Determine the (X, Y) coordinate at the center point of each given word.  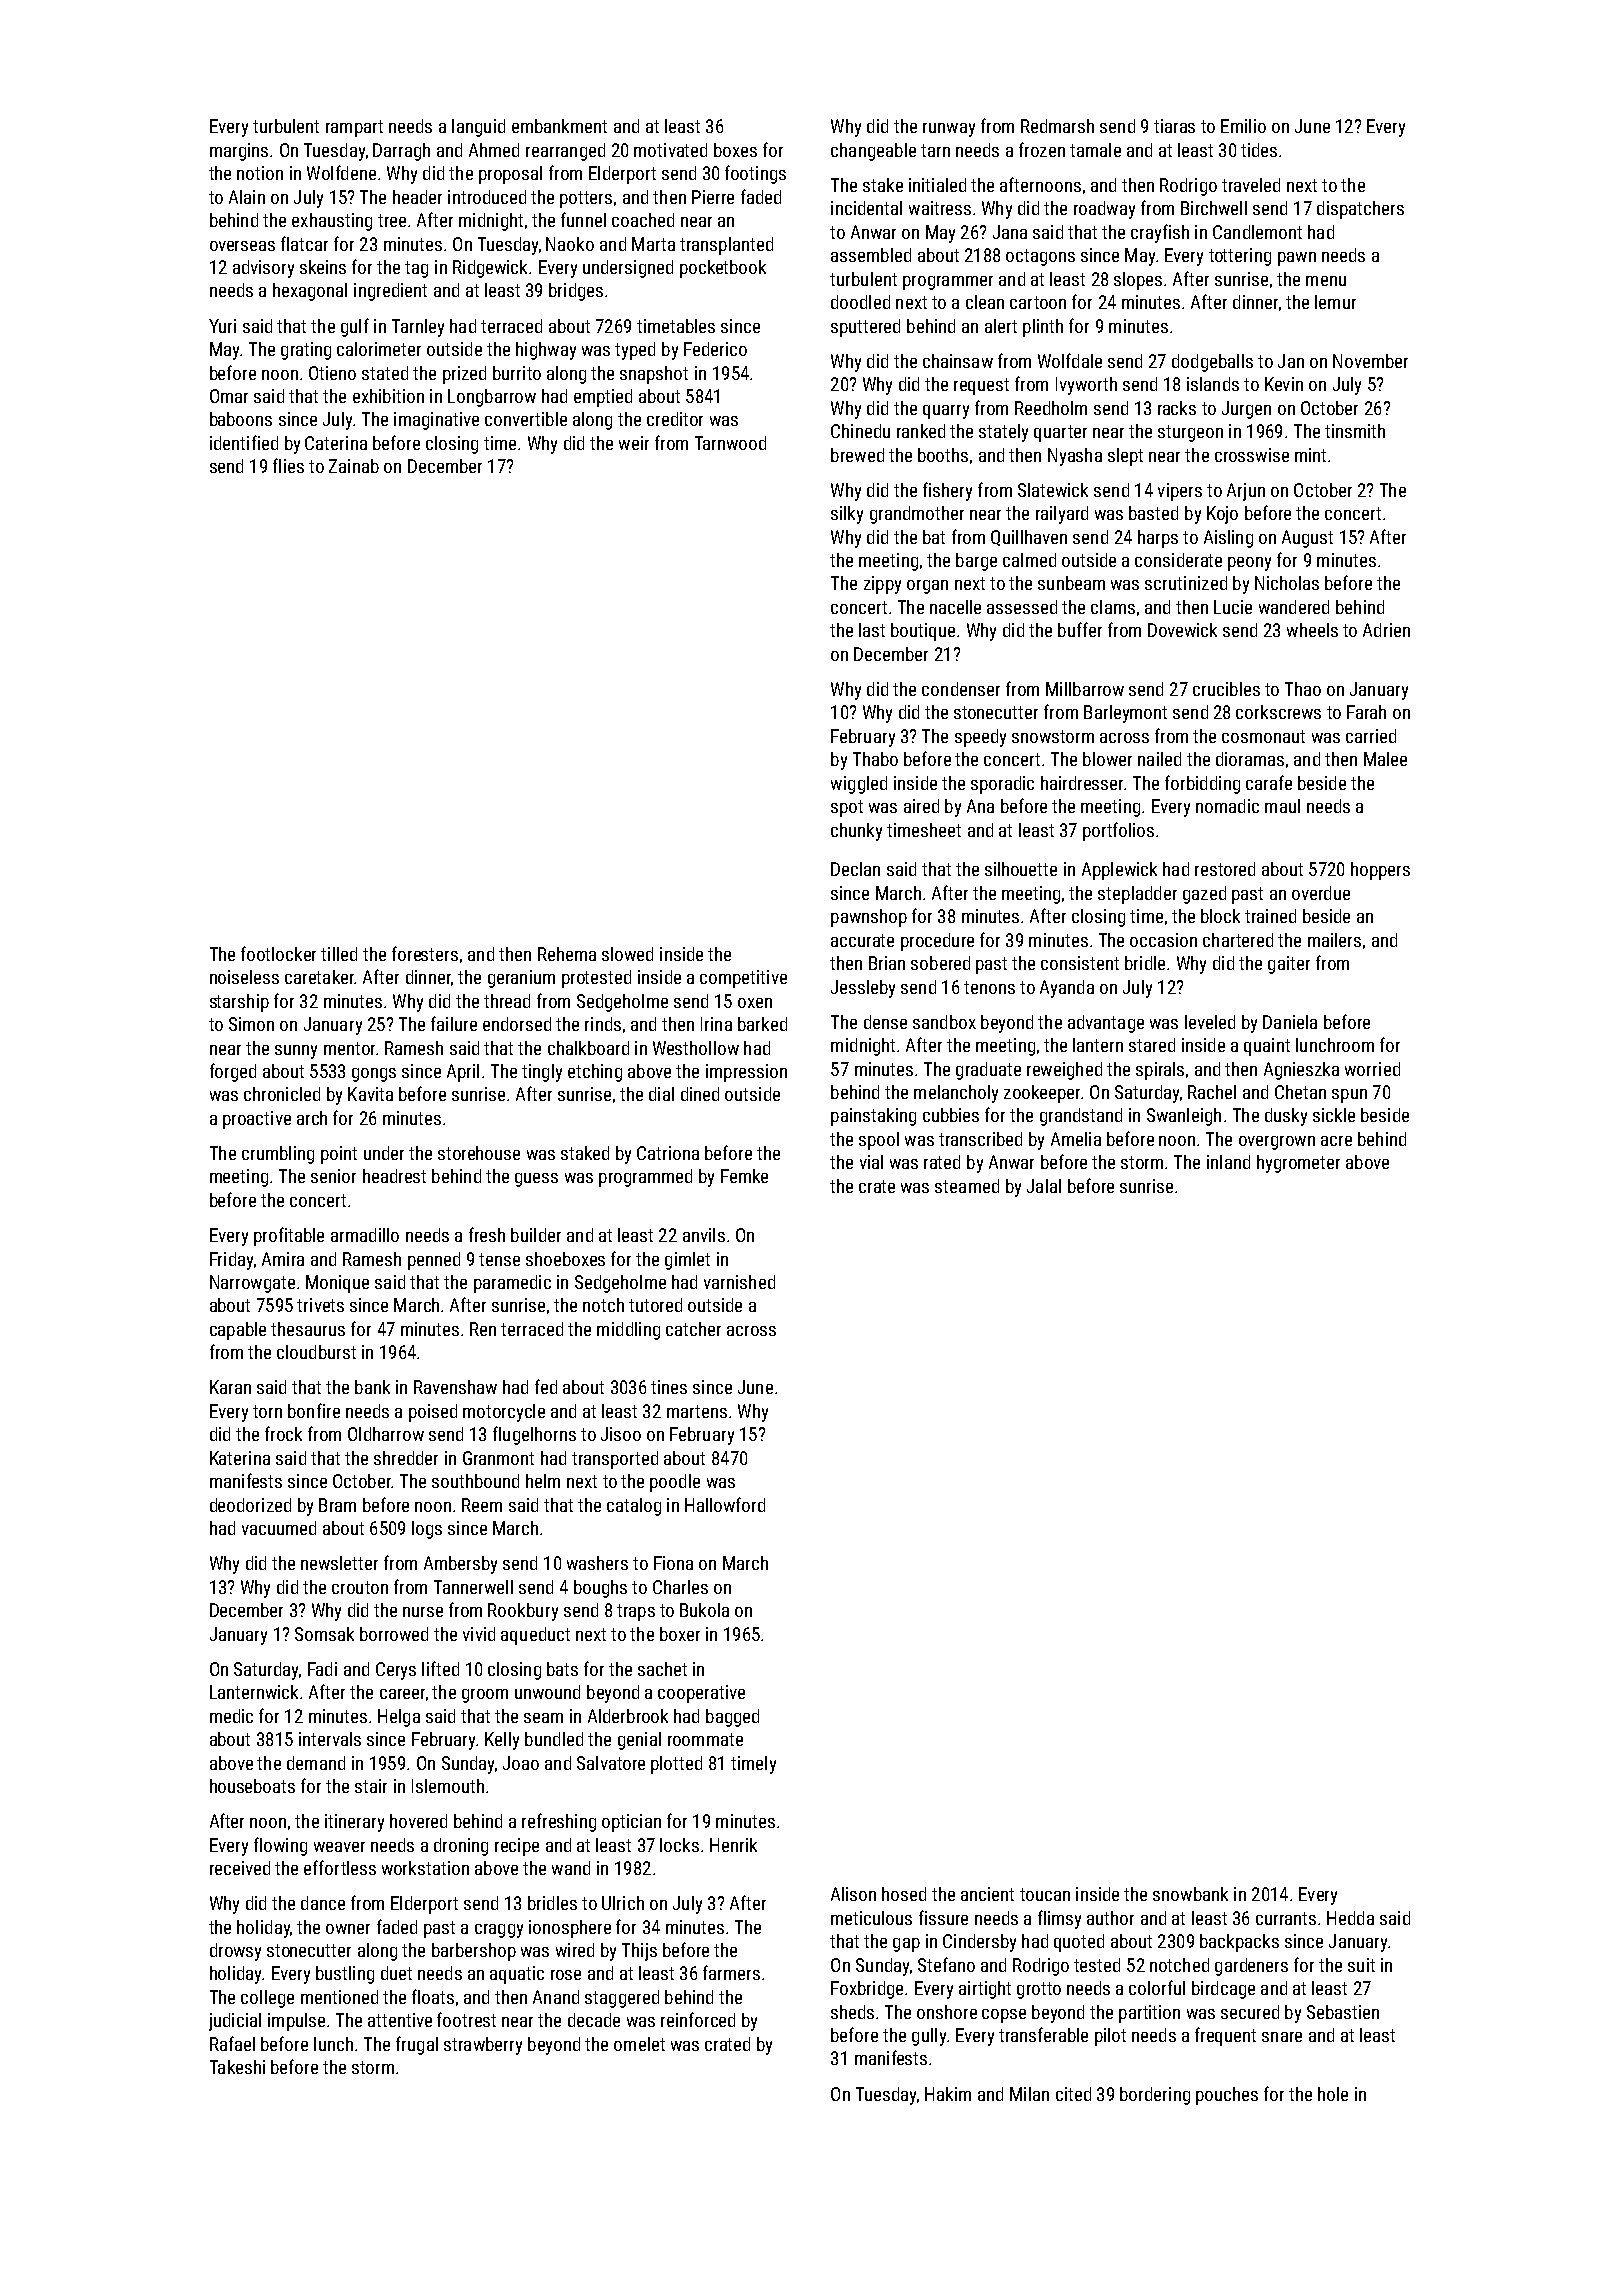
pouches (1227, 2096)
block (1220, 916)
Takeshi (237, 2067)
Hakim (948, 2094)
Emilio (1243, 126)
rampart (354, 128)
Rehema (567, 954)
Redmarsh (1057, 126)
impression (746, 1073)
